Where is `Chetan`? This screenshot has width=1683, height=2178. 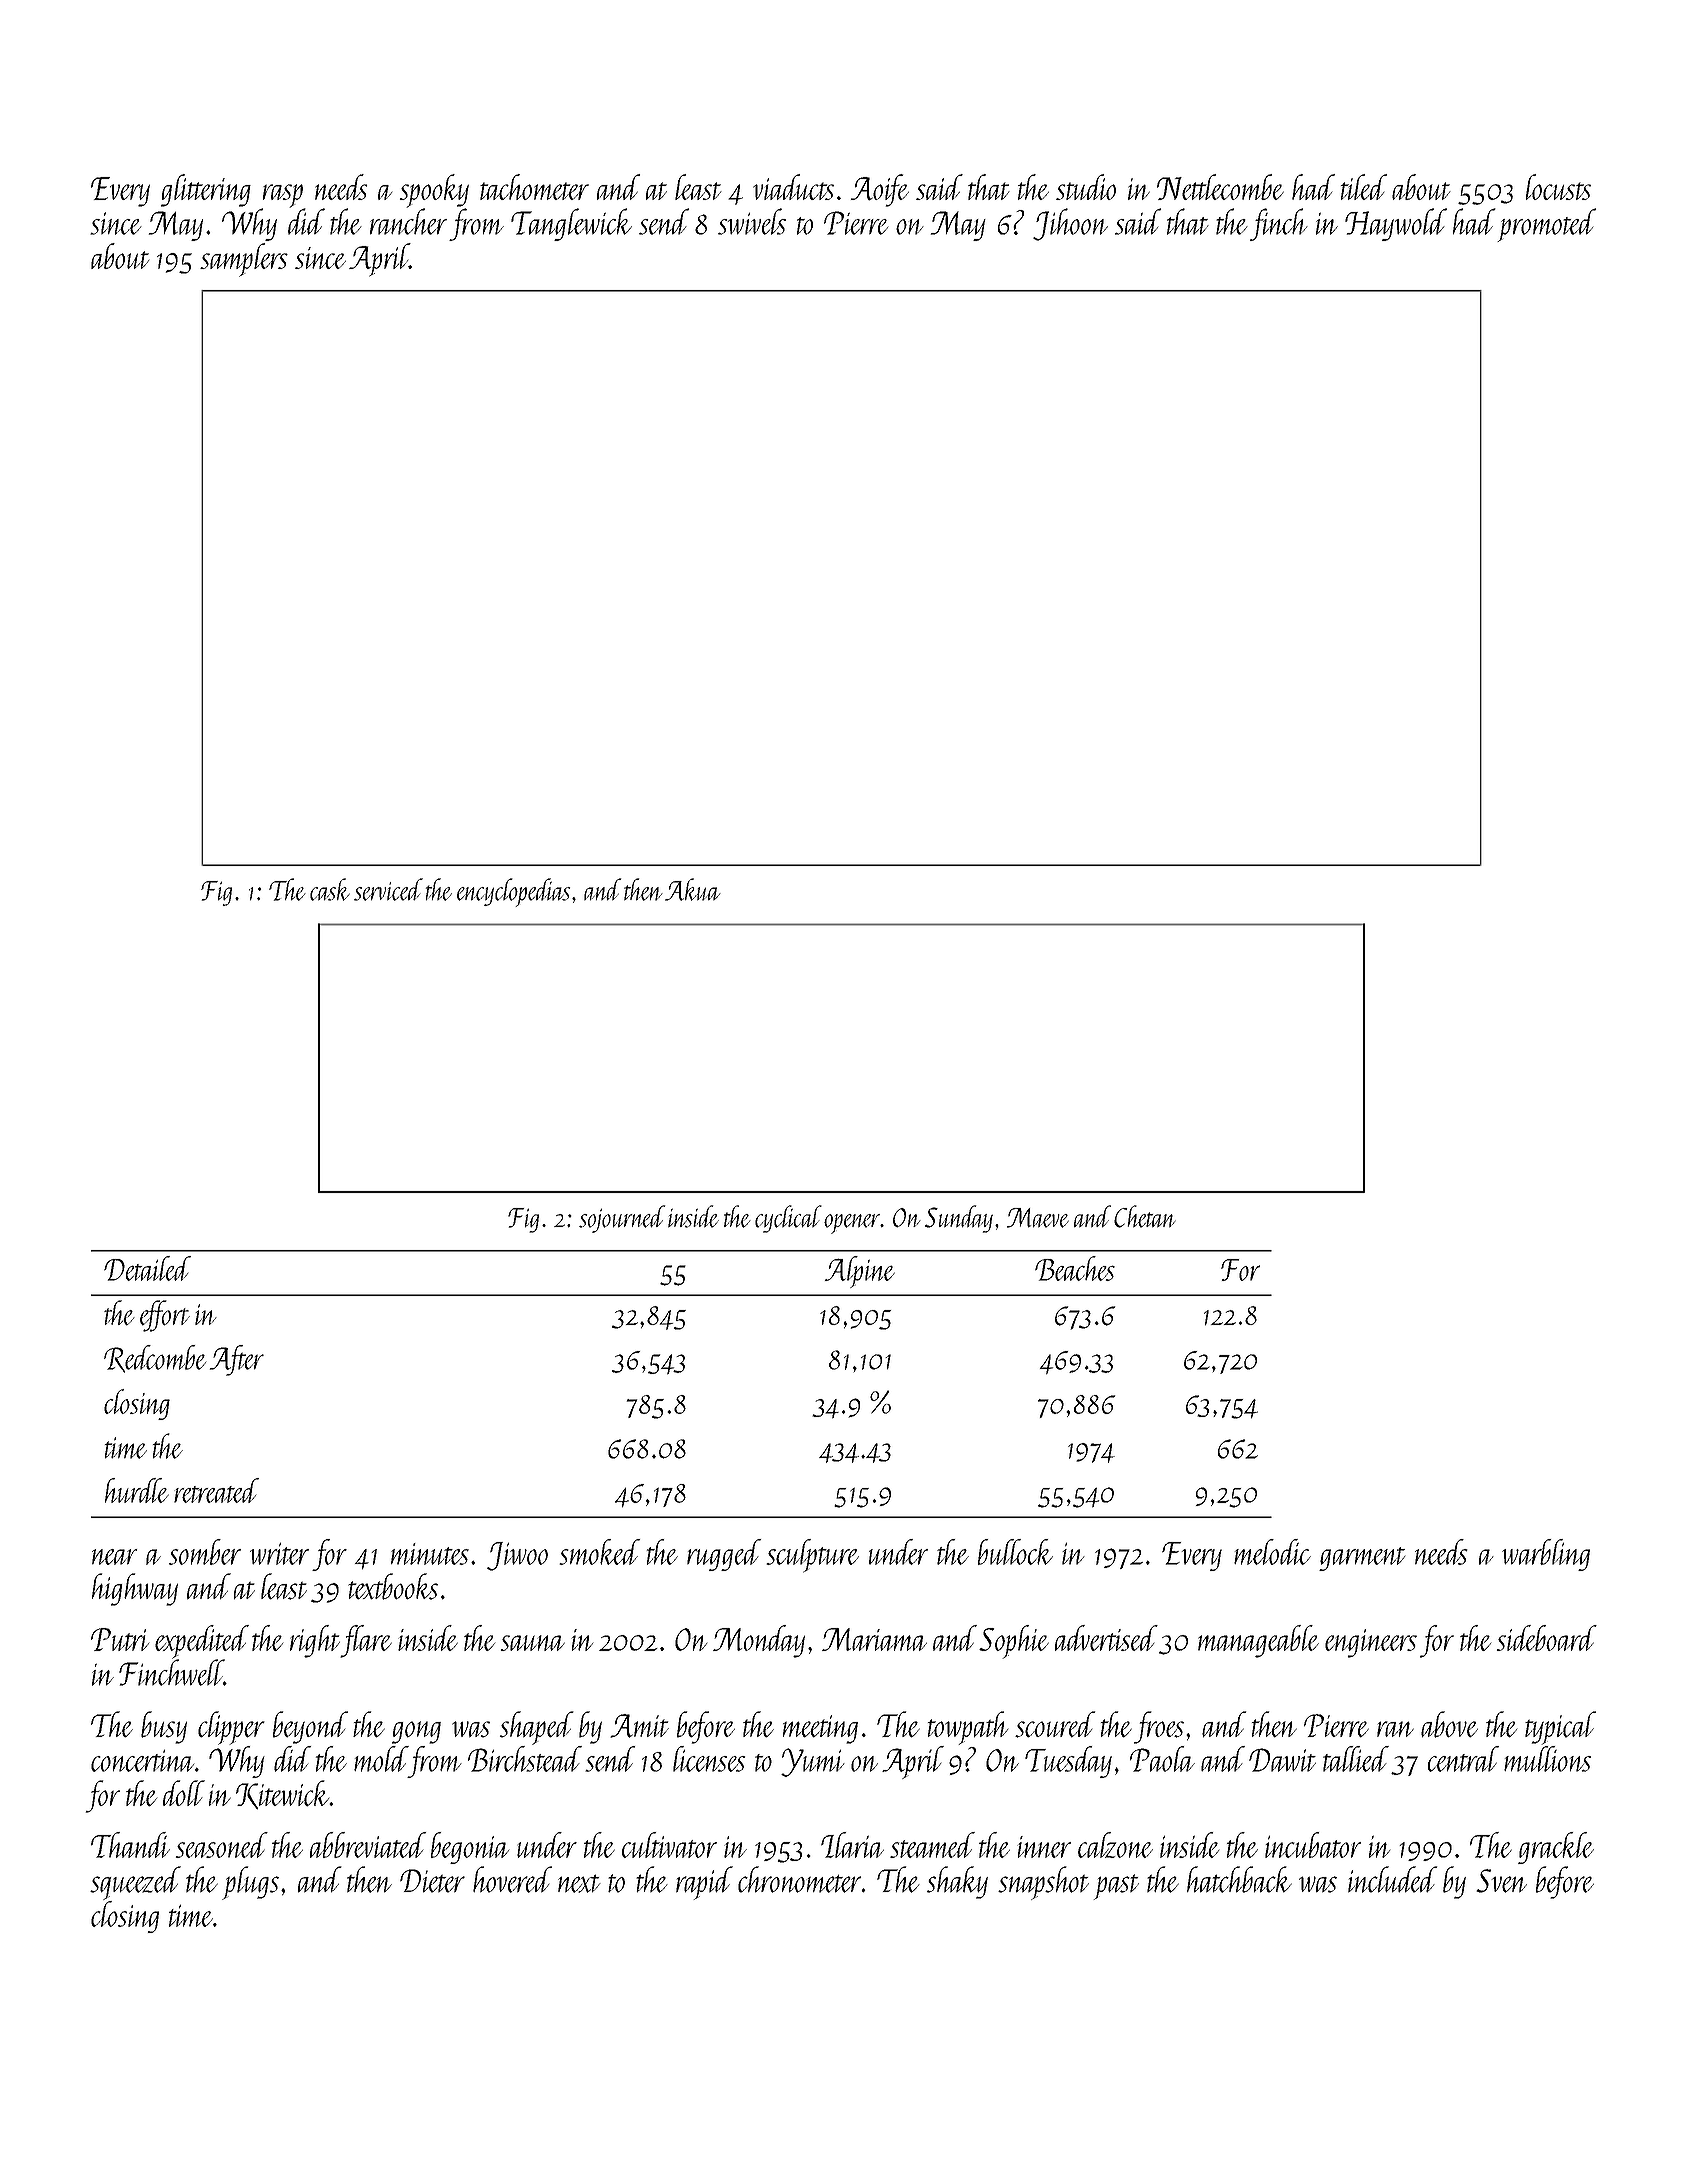 Chetan is located at coordinates (1145, 1216).
